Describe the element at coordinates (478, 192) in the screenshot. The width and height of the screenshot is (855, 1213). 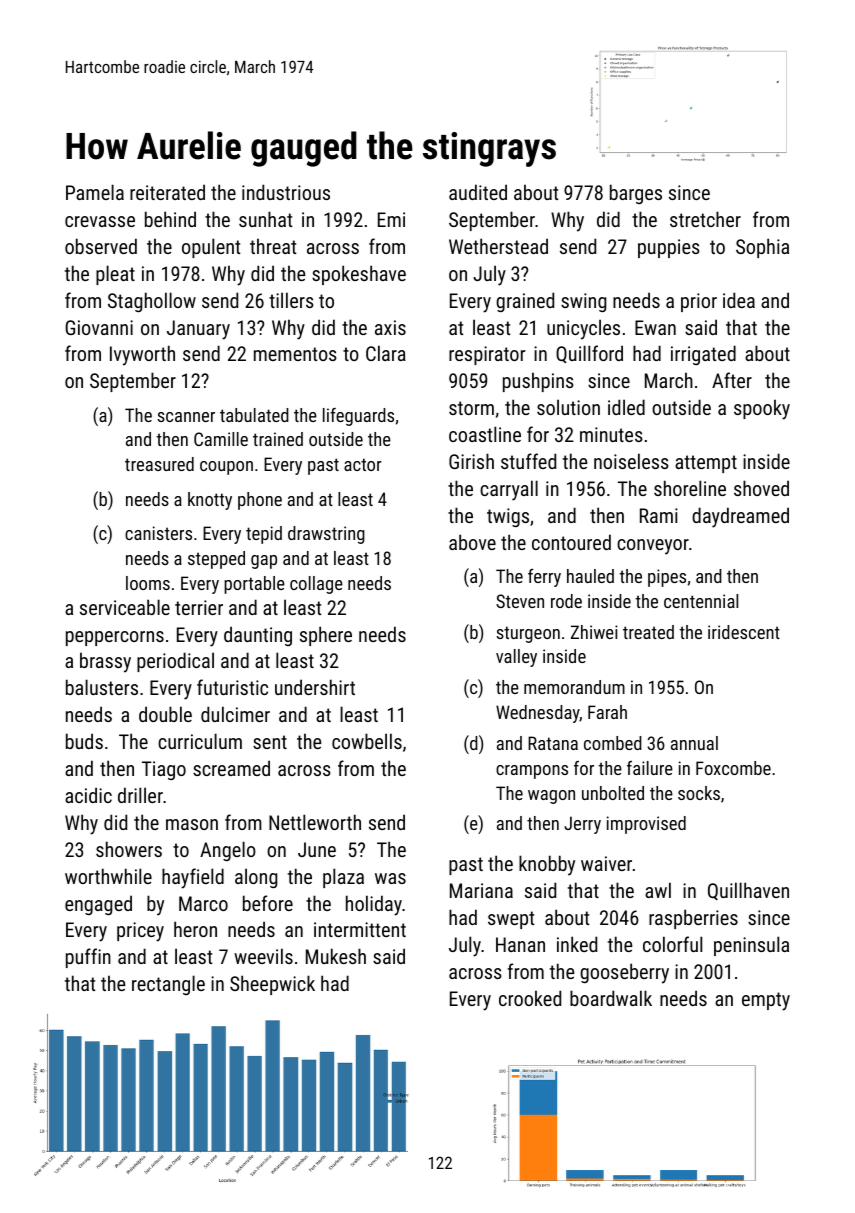
I see `audited` at that location.
